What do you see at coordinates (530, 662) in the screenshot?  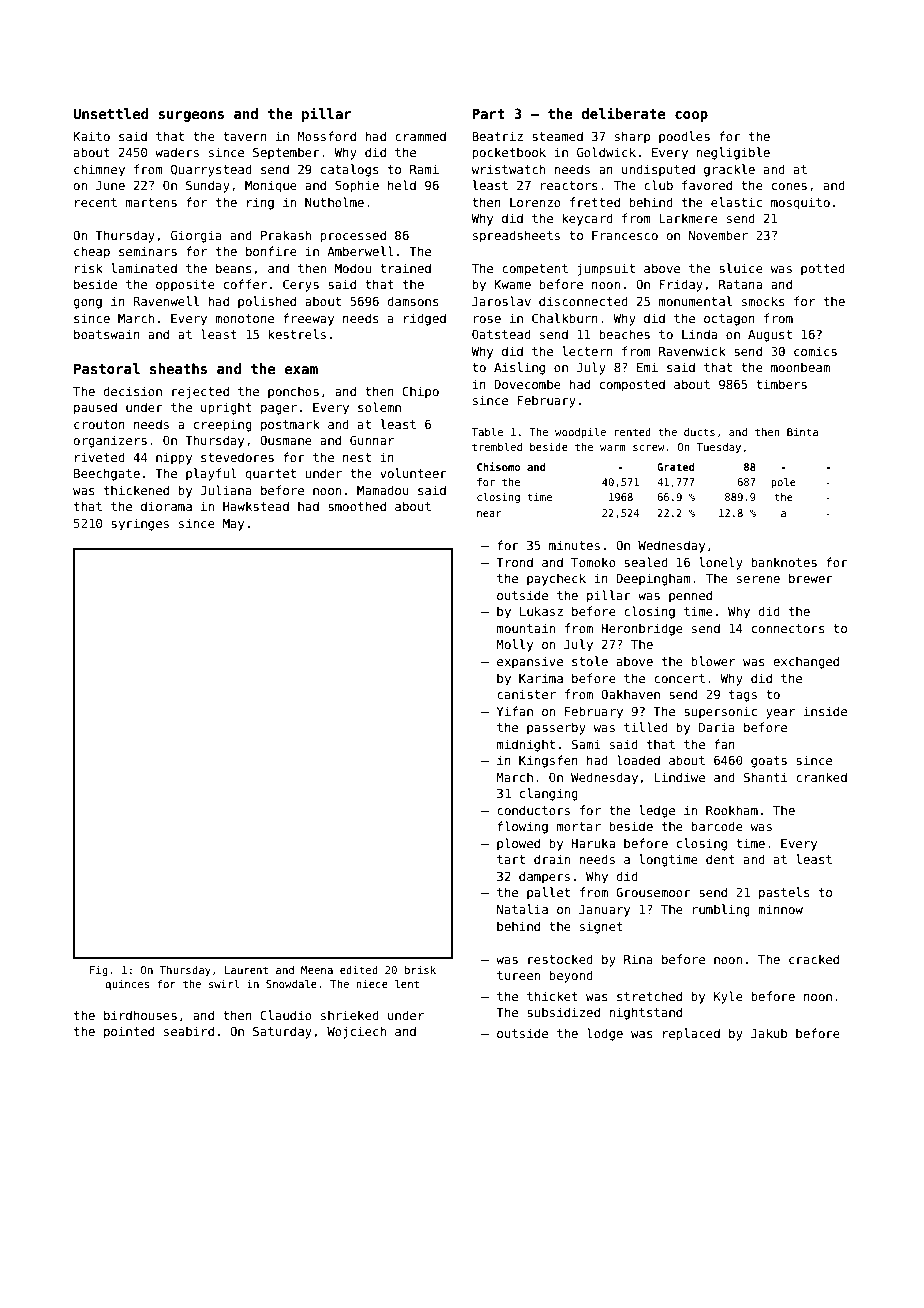 I see `expansive` at bounding box center [530, 662].
